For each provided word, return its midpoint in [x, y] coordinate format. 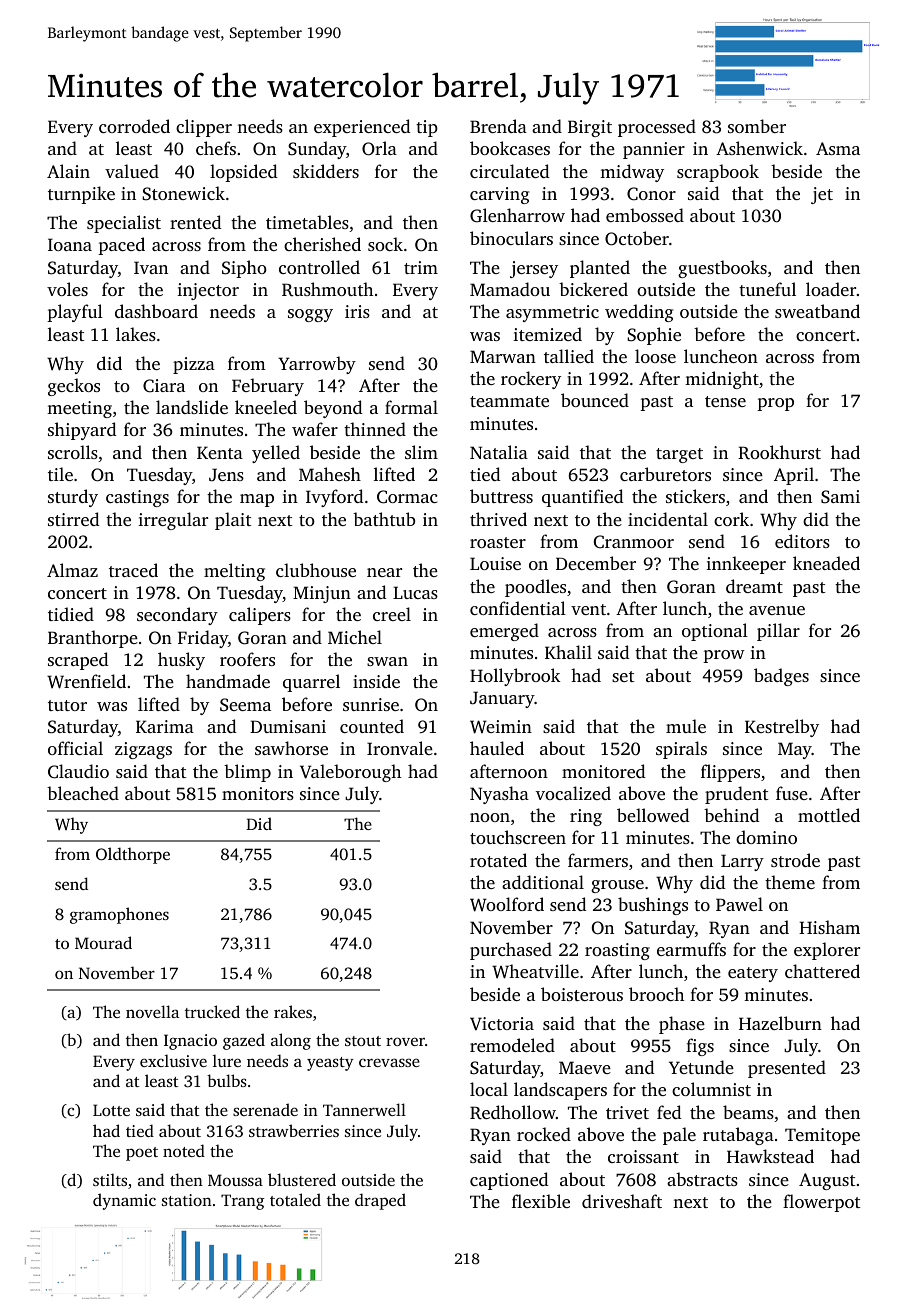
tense [725, 401]
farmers [598, 860]
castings [137, 498]
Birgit [590, 128]
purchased [511, 951]
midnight [722, 380]
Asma [838, 148]
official [75, 748]
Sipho [244, 269]
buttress [501, 496]
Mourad [103, 942]
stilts [110, 1179]
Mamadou [510, 289]
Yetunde [701, 1067]
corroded [134, 126]
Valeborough [350, 773]
